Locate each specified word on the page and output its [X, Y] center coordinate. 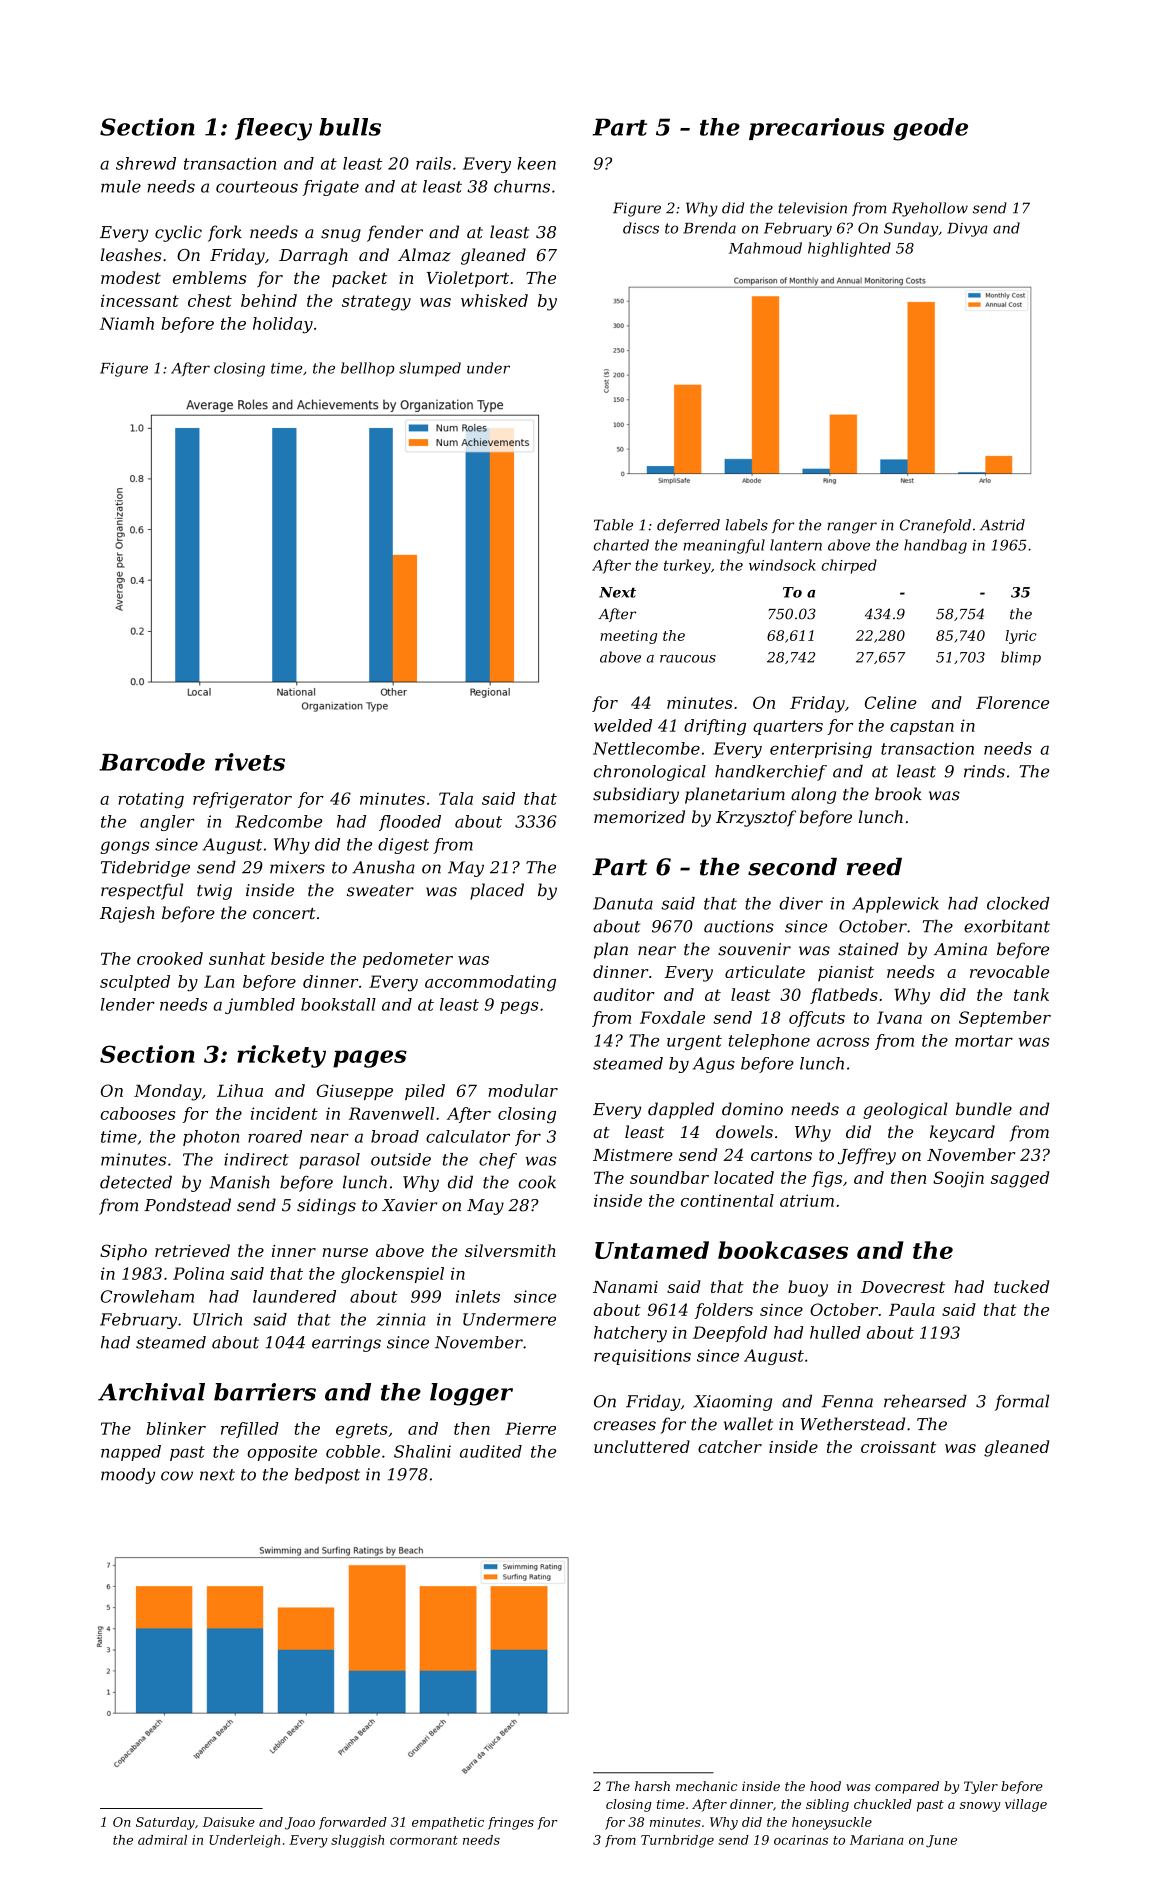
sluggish [357, 1841]
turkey [687, 566]
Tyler [981, 1787]
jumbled [260, 1006]
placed [497, 891]
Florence [1012, 702]
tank [1031, 994]
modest [131, 277]
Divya [967, 230]
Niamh [127, 323]
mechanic [706, 1786]
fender [395, 233]
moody [128, 1476]
